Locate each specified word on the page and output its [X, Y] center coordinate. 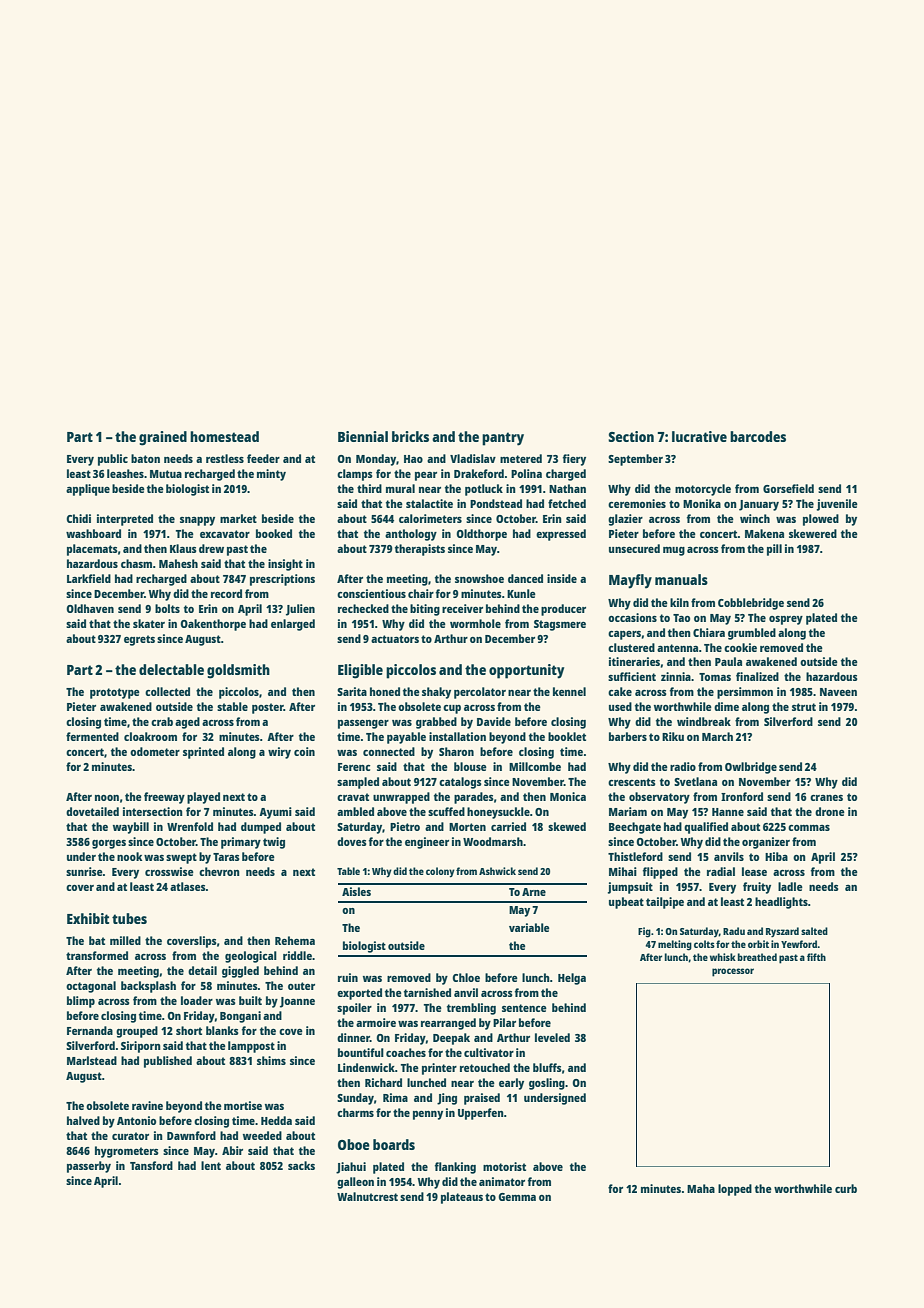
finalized [757, 676]
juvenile [837, 505]
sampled [358, 783]
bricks [410, 436]
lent [211, 1165]
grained [163, 438]
